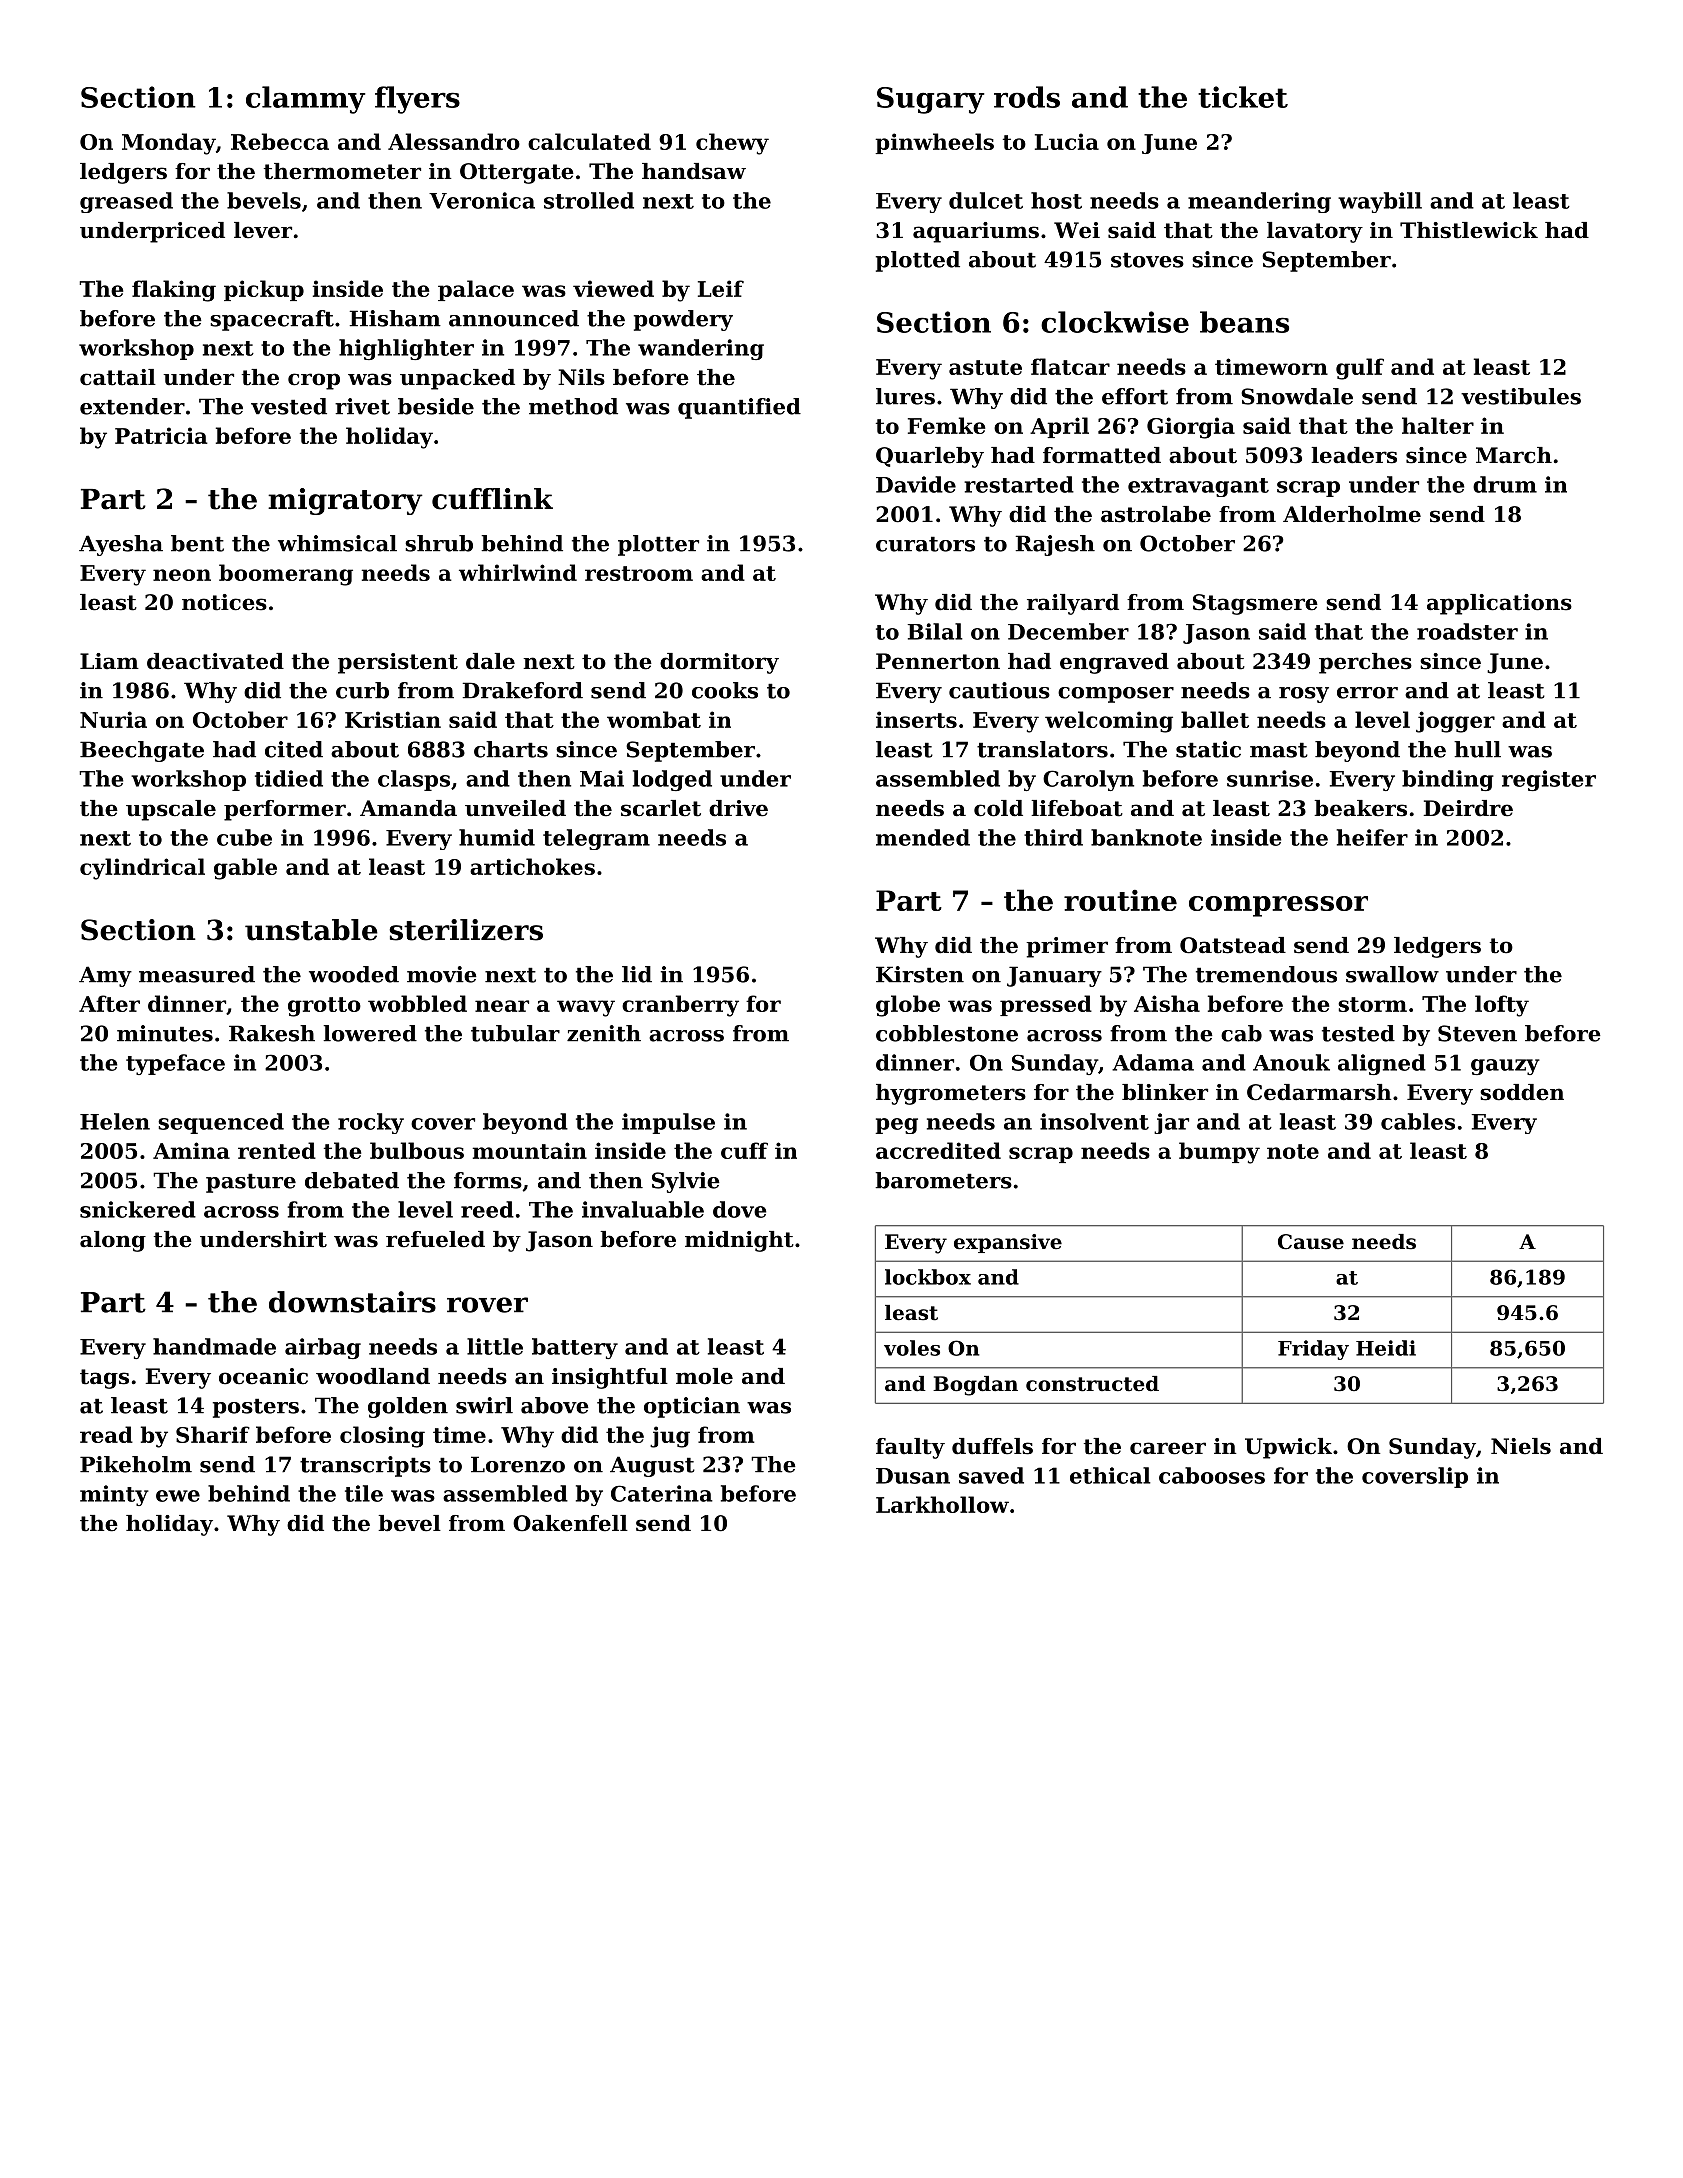  What do you see at coordinates (1313, 1350) in the screenshot?
I see `Friday` at bounding box center [1313, 1350].
